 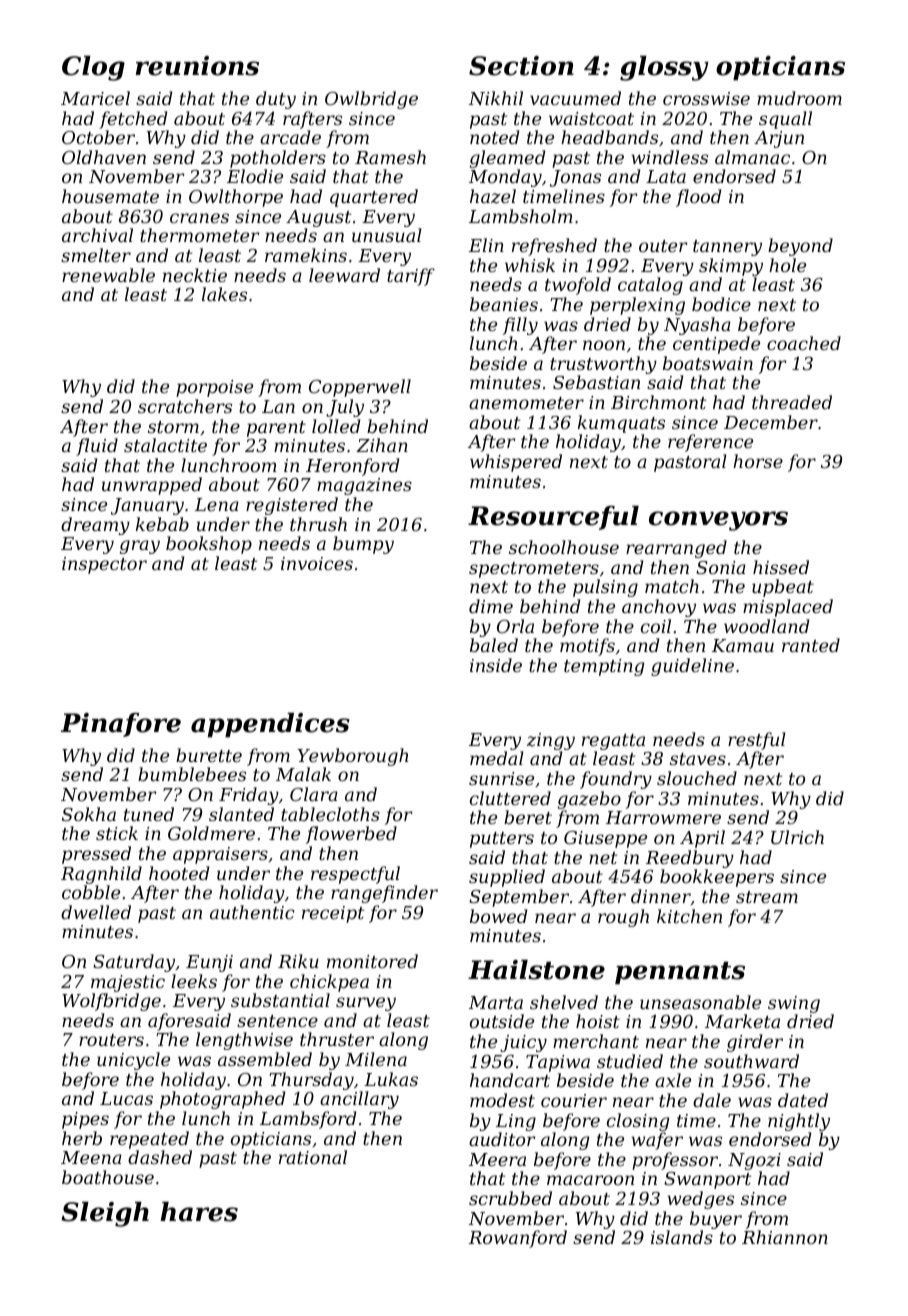 What do you see at coordinates (766, 626) in the image?
I see `woodland` at bounding box center [766, 626].
